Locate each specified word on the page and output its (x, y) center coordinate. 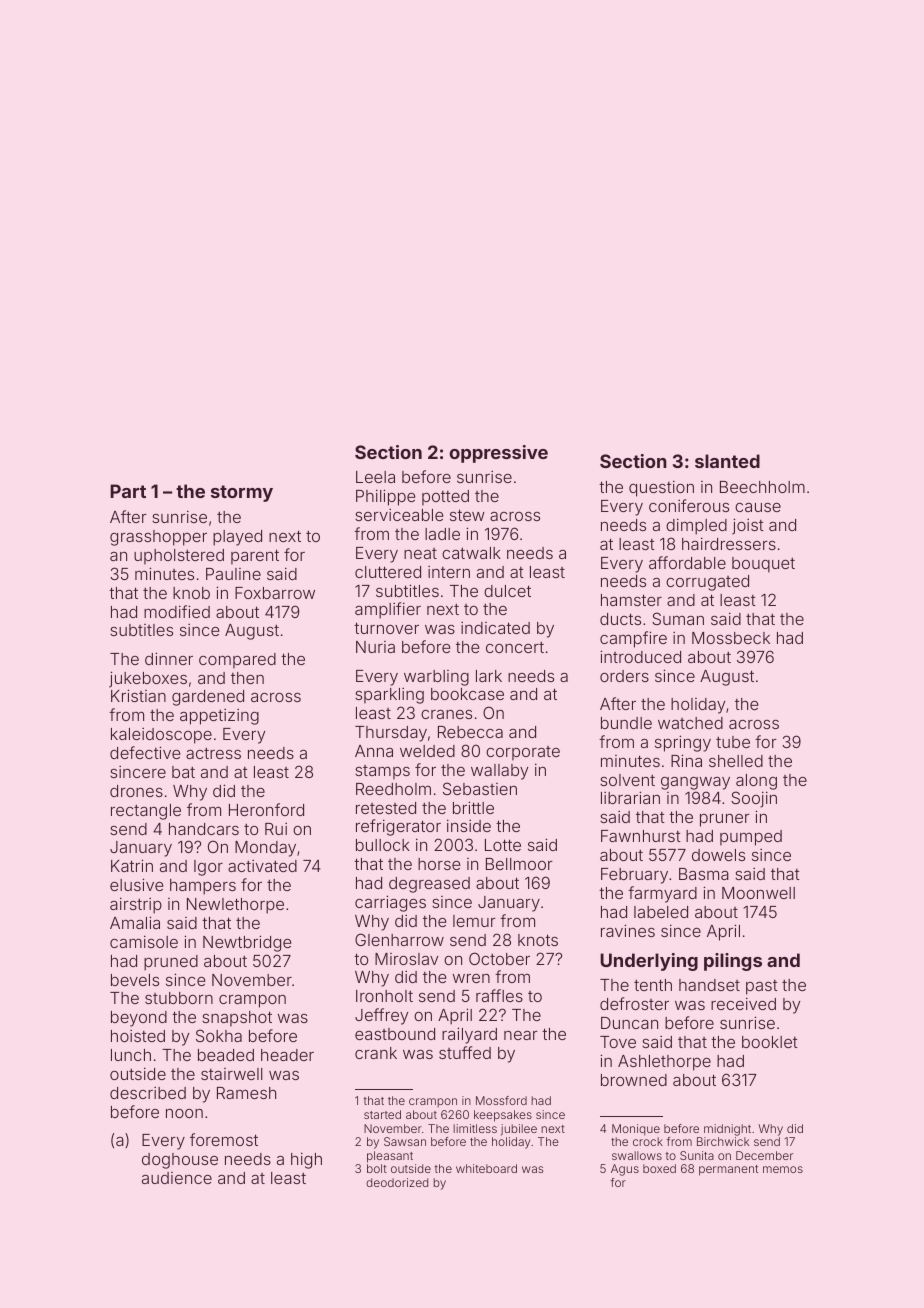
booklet (770, 1042)
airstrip (136, 905)
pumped (751, 838)
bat (183, 772)
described (148, 1093)
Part (128, 491)
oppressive (499, 454)
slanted (727, 461)
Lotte (503, 845)
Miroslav (406, 959)
